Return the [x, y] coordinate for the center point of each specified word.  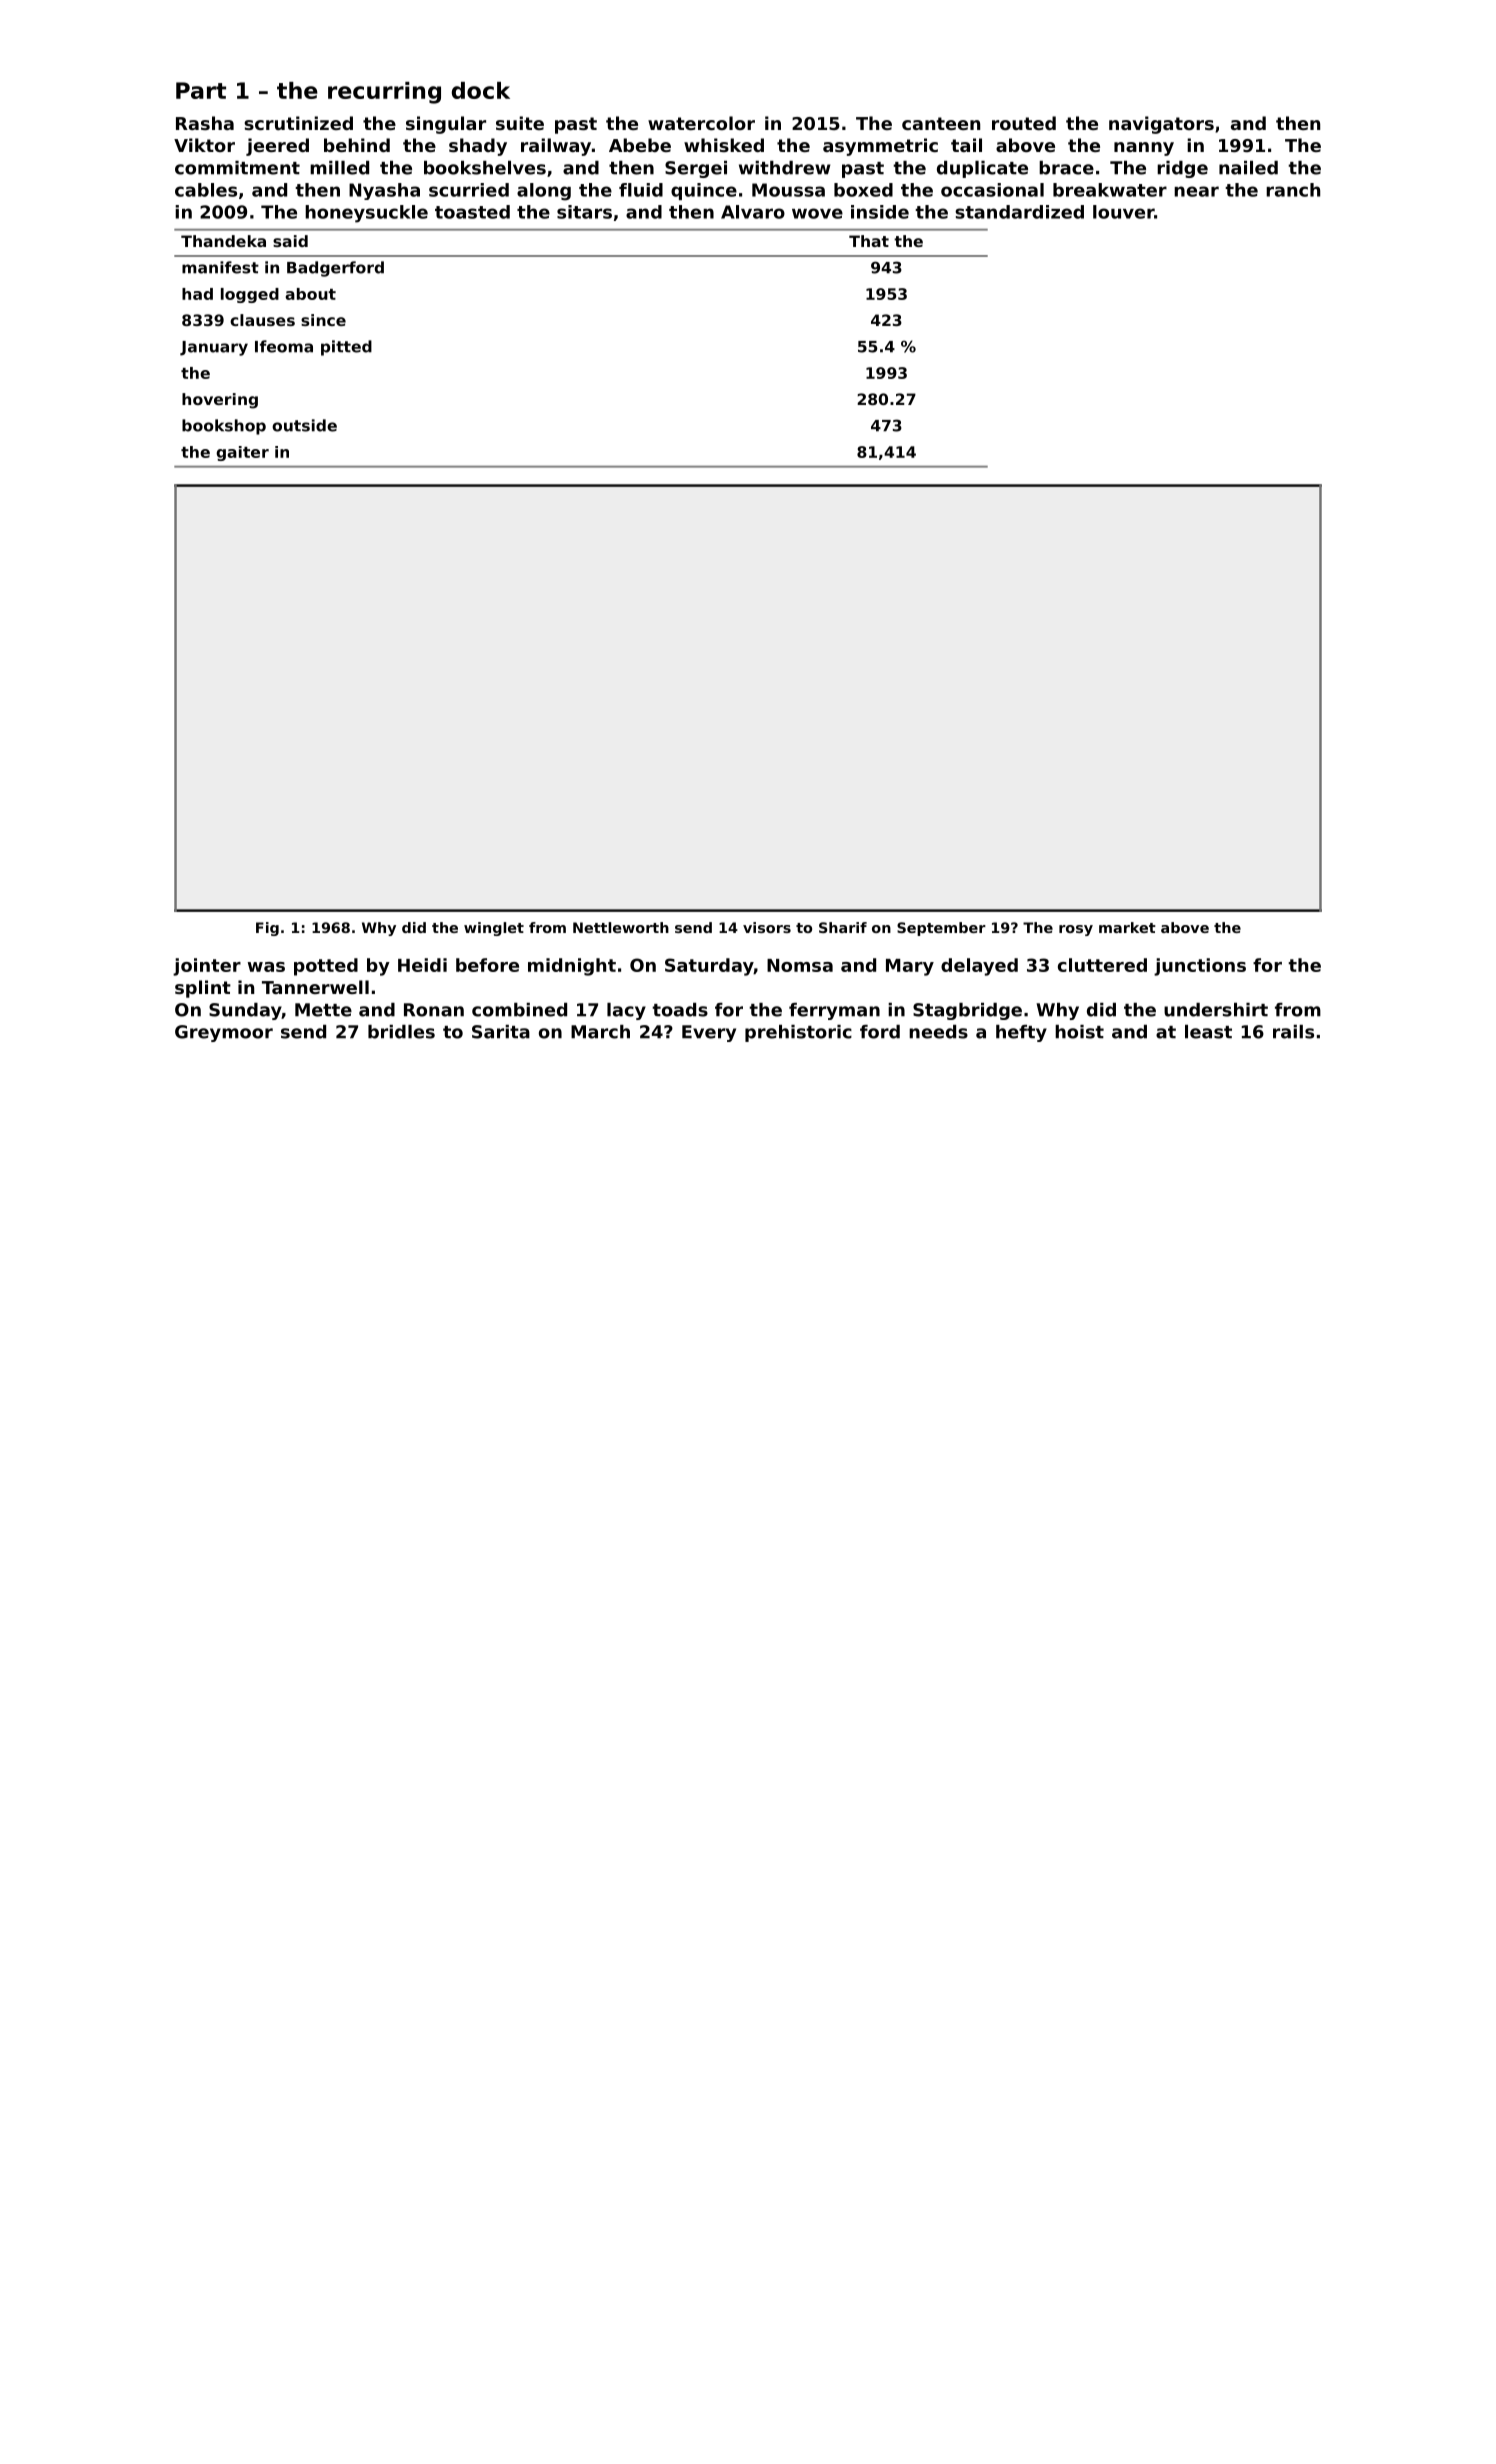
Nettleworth [621, 927]
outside [304, 425]
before [487, 965]
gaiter [242, 453]
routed [1024, 123]
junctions [1200, 967]
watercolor [701, 123]
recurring [384, 93]
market [1127, 927]
